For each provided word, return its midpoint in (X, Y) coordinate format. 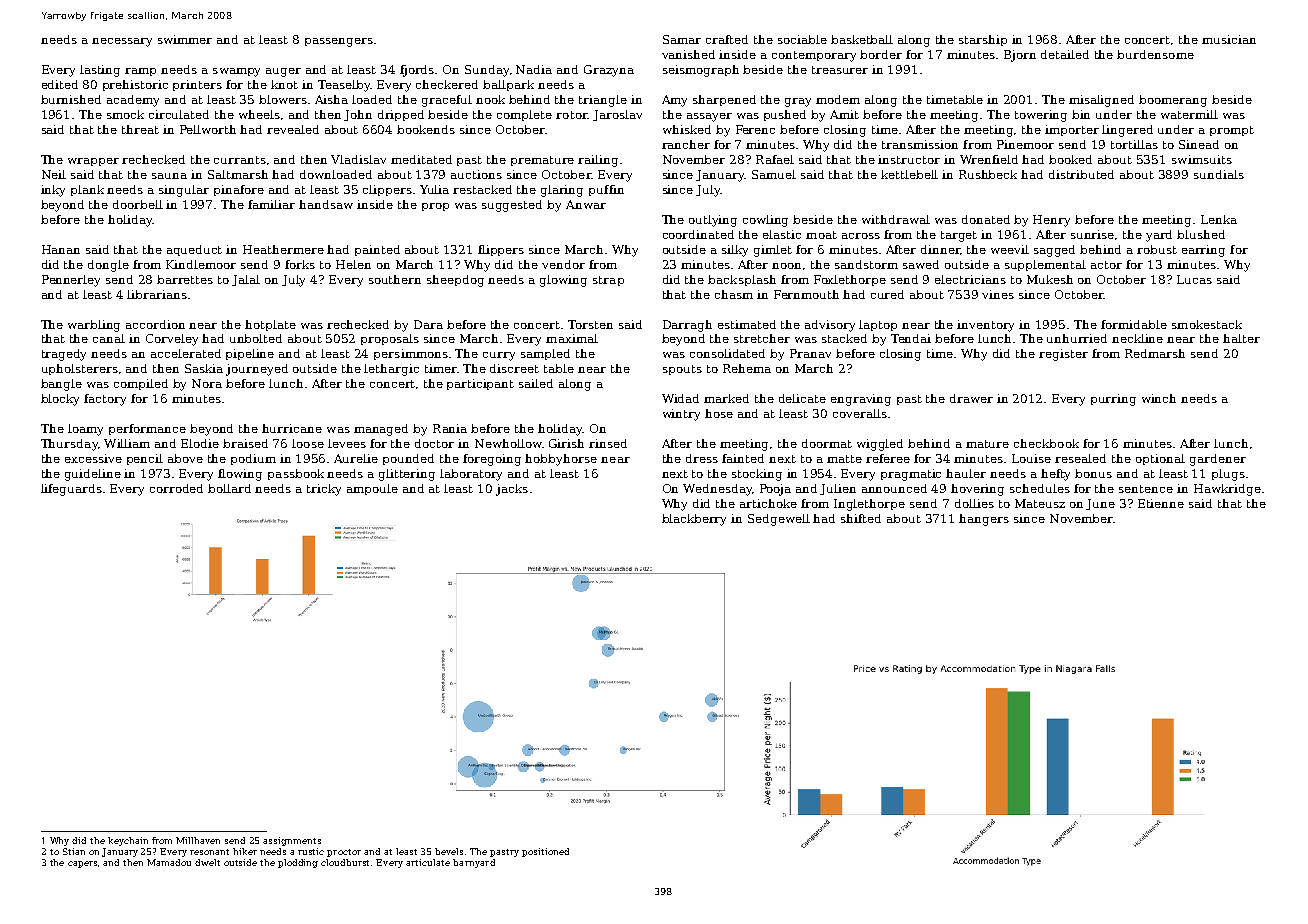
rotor (572, 115)
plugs (1228, 475)
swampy (236, 72)
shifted (861, 518)
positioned (545, 852)
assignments (292, 841)
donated (986, 219)
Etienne (1161, 503)
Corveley (172, 340)
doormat (827, 443)
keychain (128, 841)
